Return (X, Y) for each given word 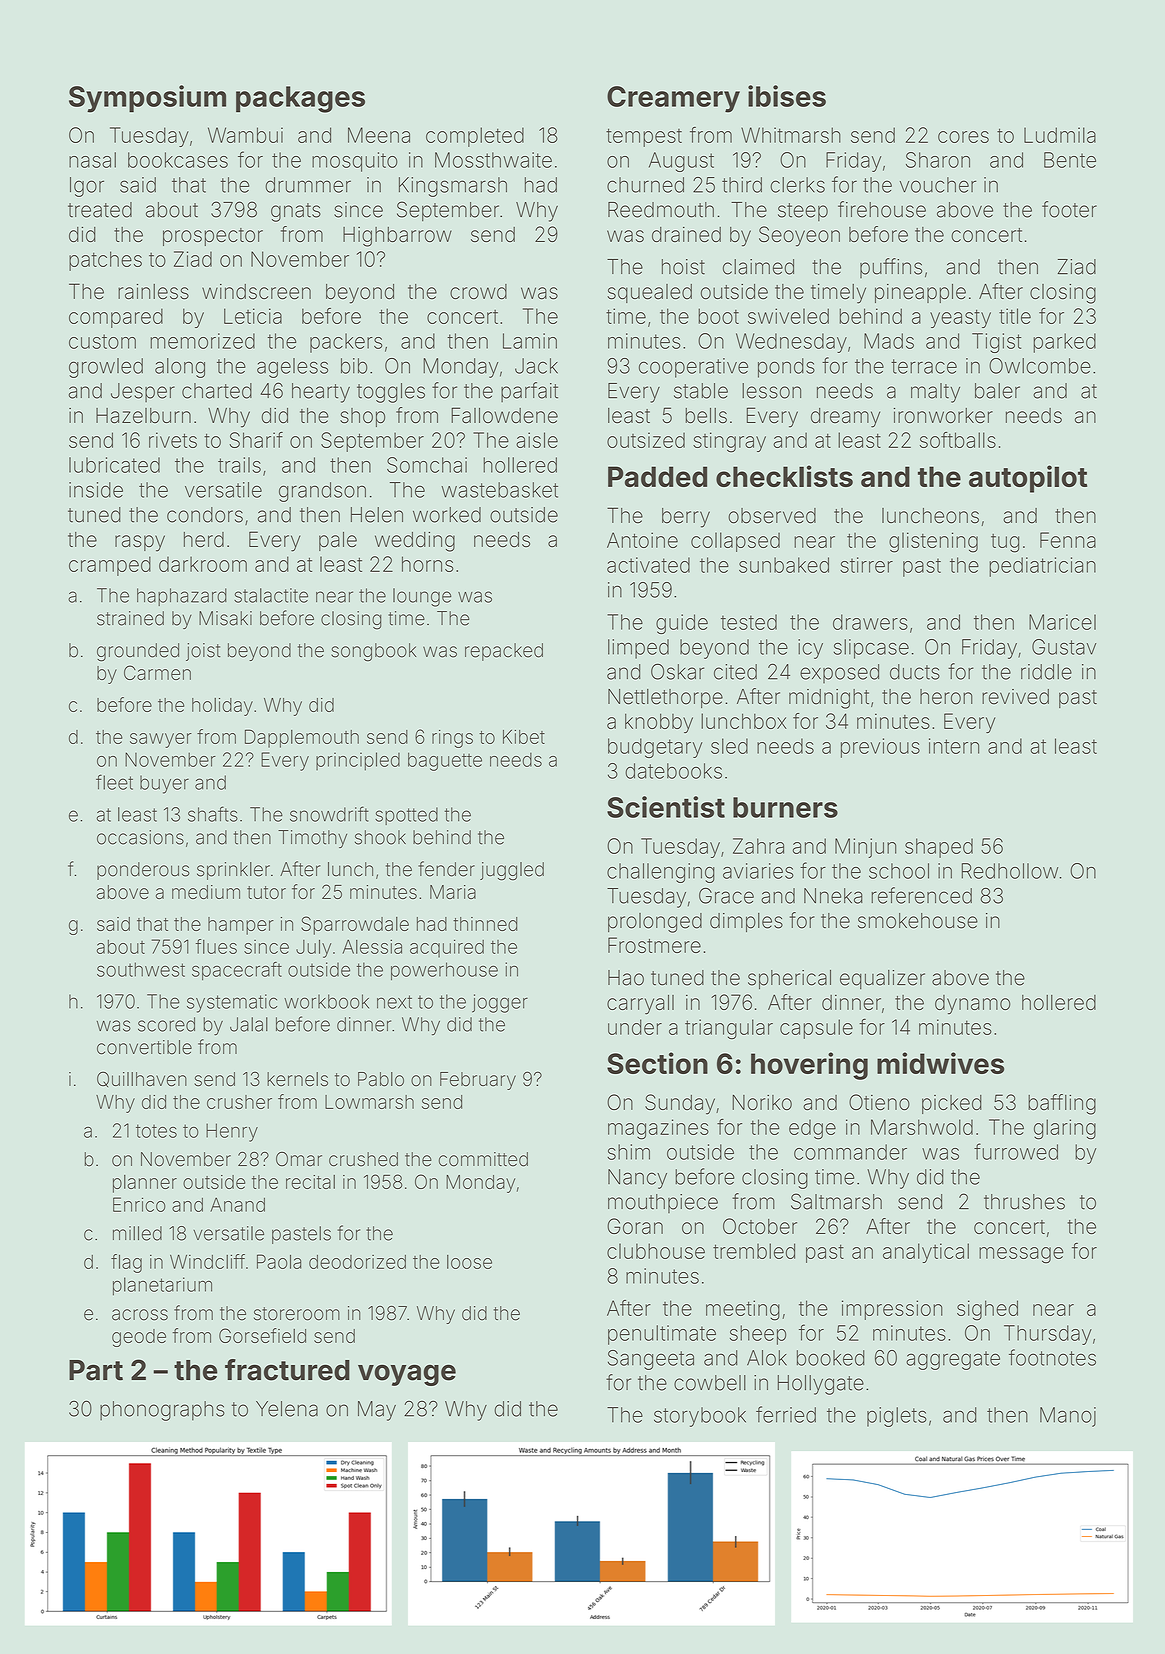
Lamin (530, 341)
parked (1064, 343)
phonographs (162, 1411)
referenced (921, 895)
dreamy (845, 418)
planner (145, 1184)
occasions (140, 837)
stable (701, 391)
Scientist (666, 807)
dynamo (973, 1004)
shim (628, 1152)
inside (96, 490)
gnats (296, 212)
